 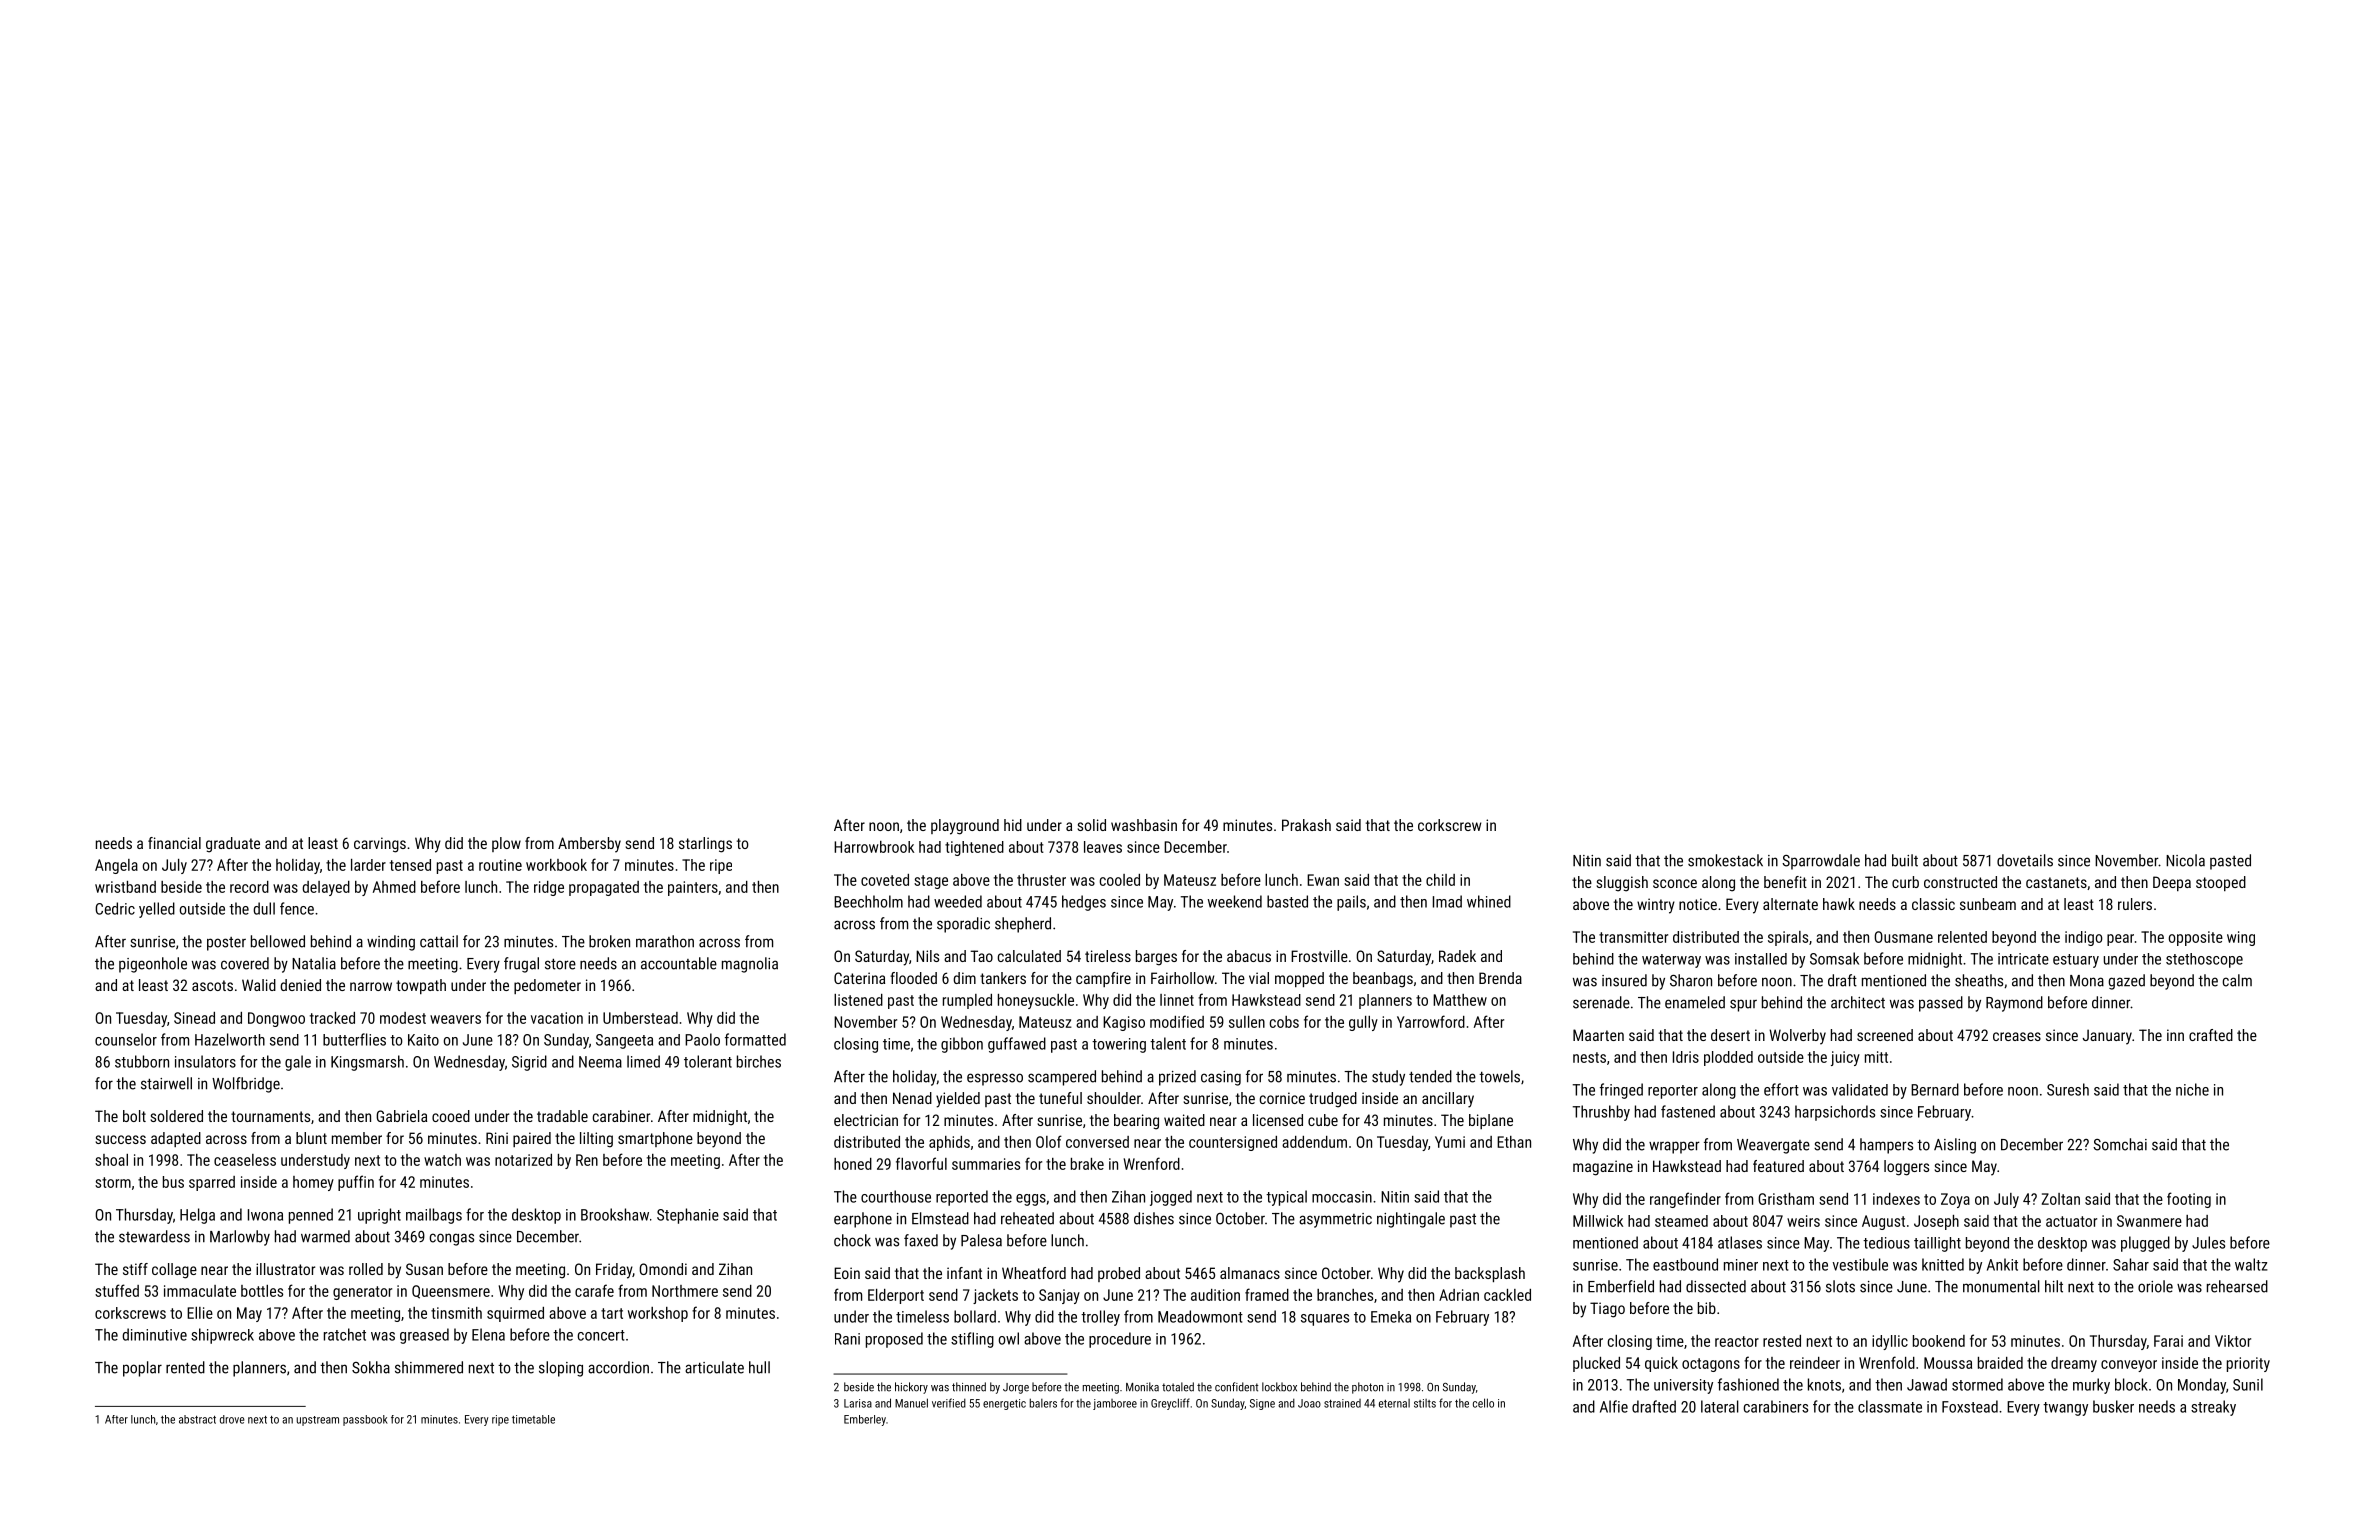 I want to click on vial, so click(x=1259, y=978).
